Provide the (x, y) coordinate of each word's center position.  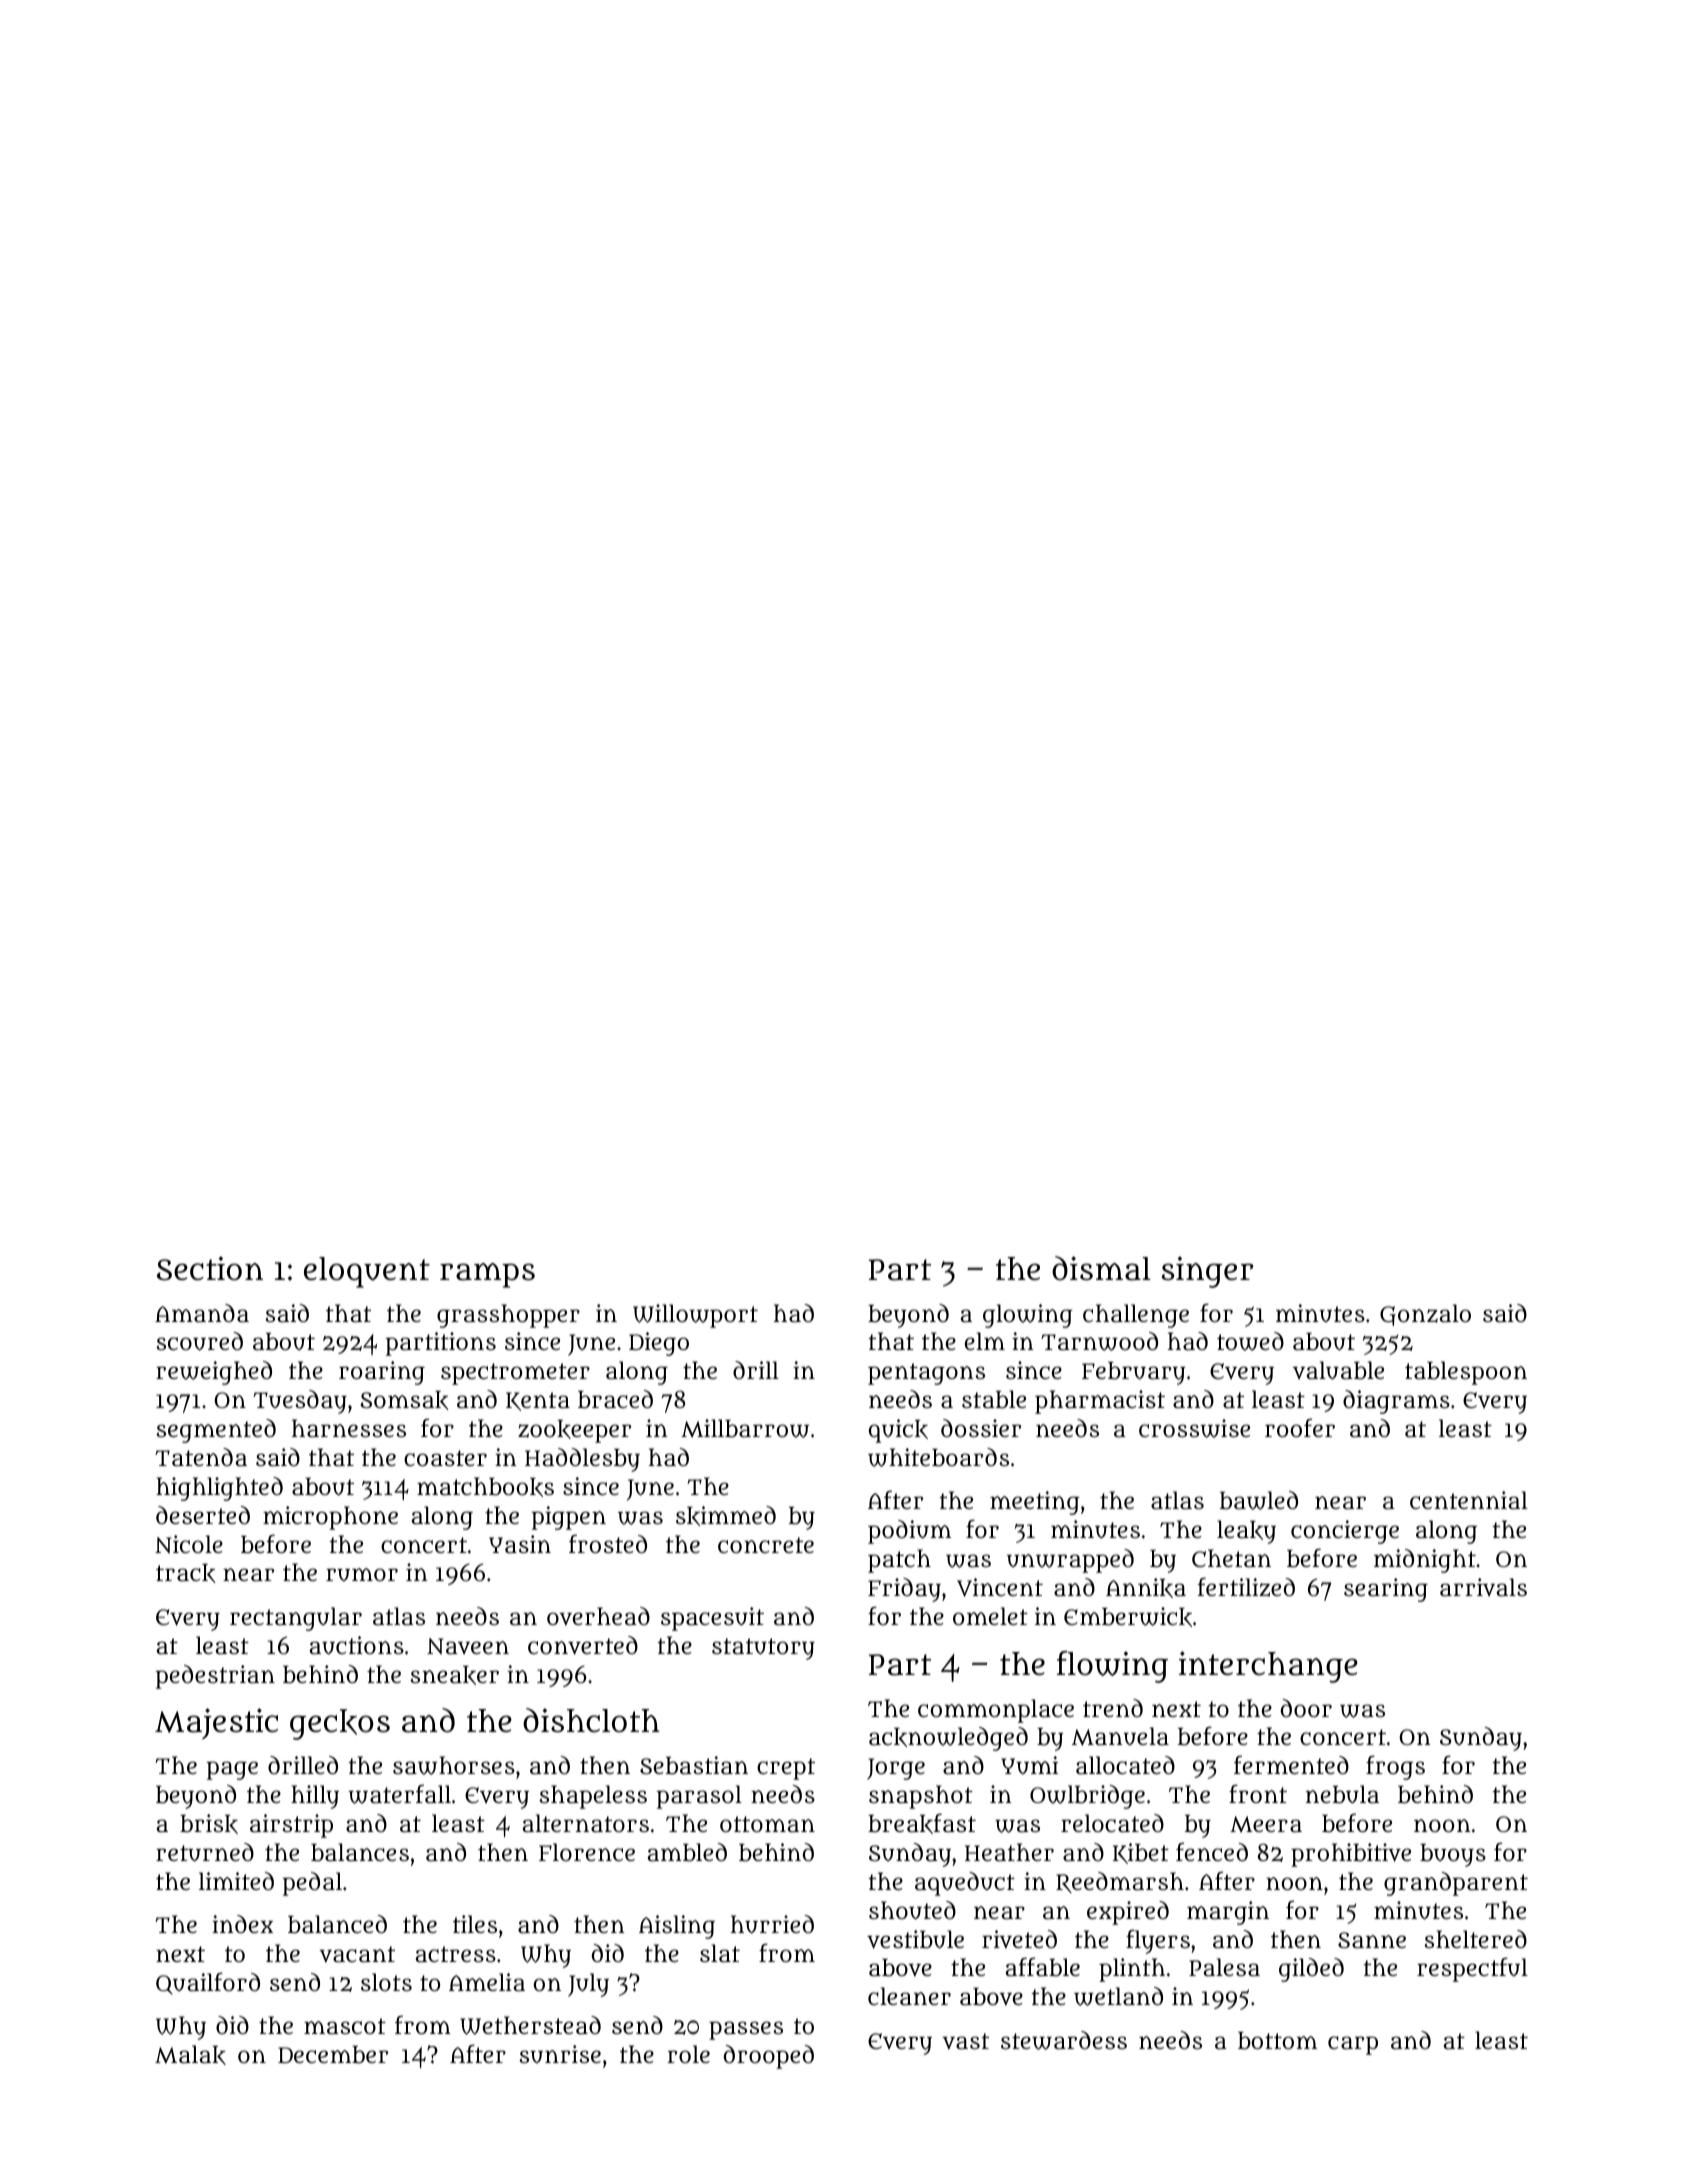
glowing (1028, 1316)
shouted (912, 1910)
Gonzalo (1425, 1315)
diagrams (1396, 1402)
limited (236, 1881)
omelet (990, 1616)
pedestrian (215, 1677)
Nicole (189, 1544)
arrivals (1483, 1587)
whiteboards (938, 1457)
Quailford (208, 1983)
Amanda (202, 1313)
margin (1228, 1913)
